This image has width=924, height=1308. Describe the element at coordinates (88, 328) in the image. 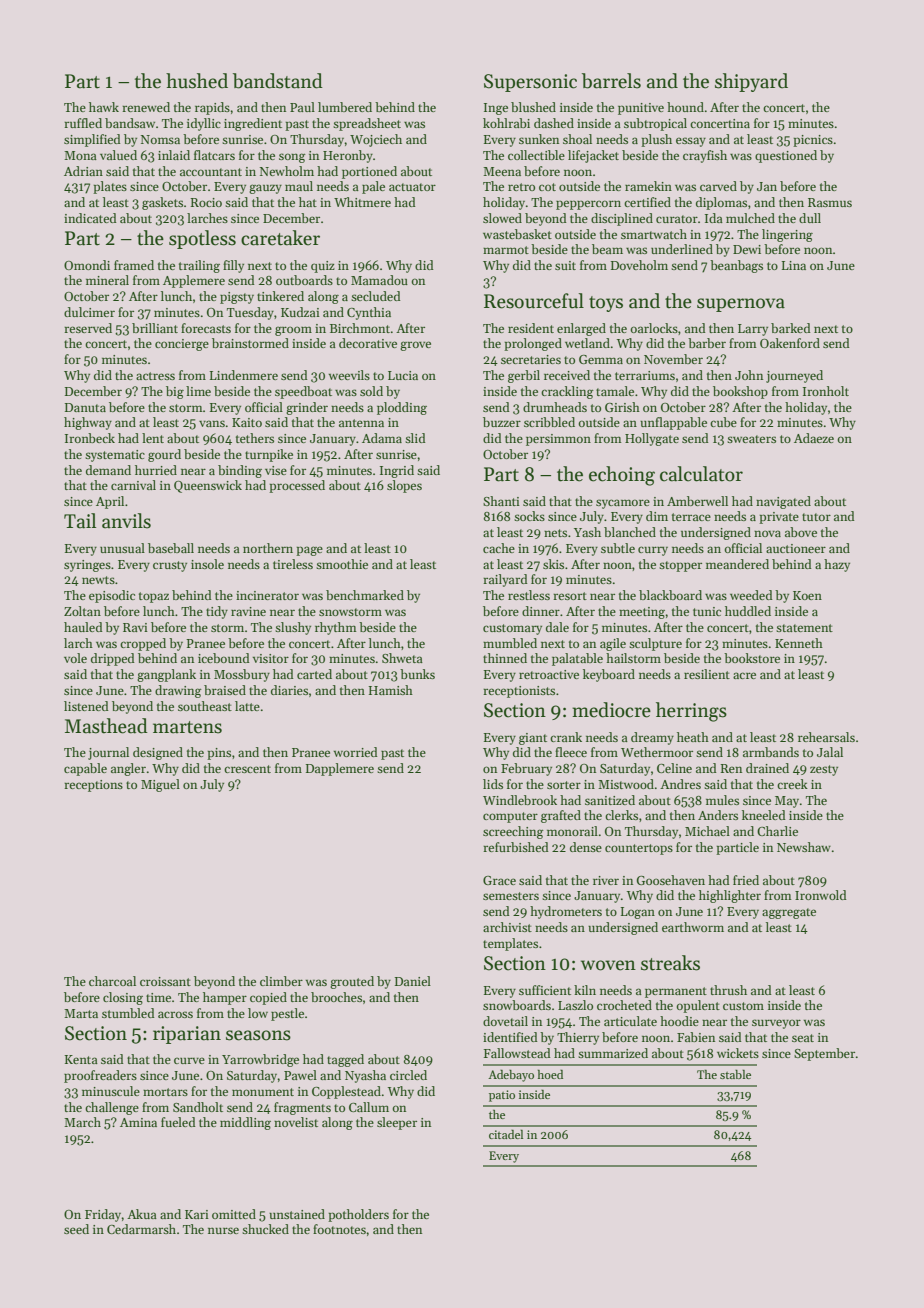

I see `reserved` at that location.
